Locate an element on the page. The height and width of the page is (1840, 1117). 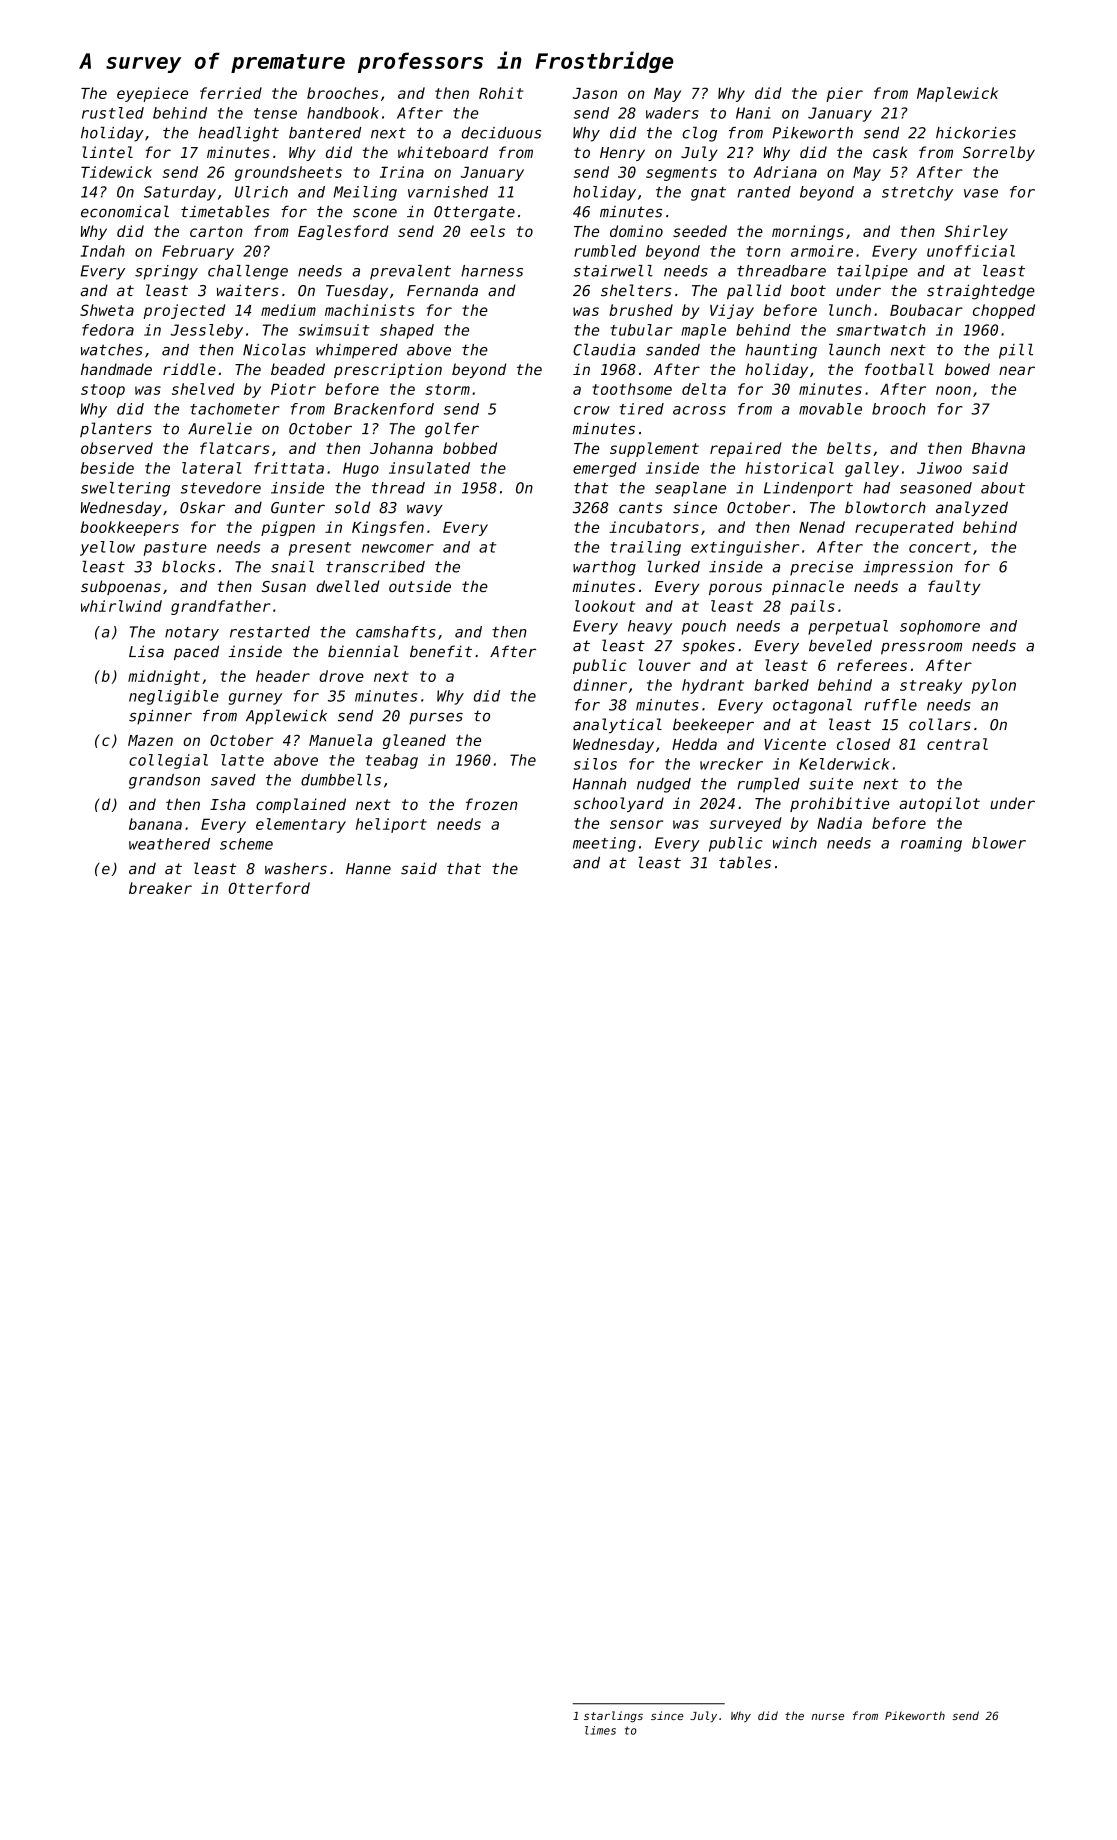
pier is located at coordinates (844, 94).
